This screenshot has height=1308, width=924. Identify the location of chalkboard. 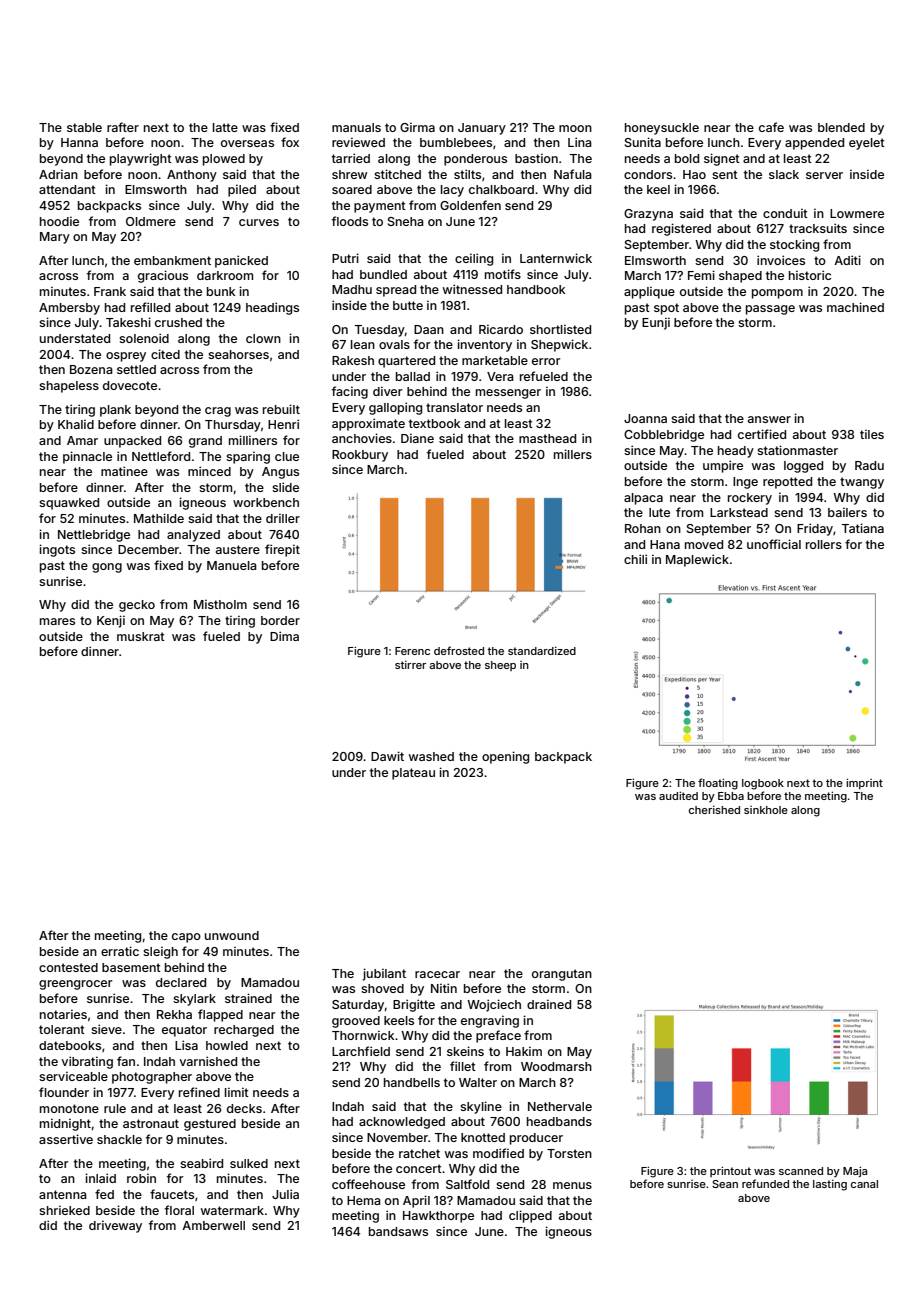
(501, 189).
